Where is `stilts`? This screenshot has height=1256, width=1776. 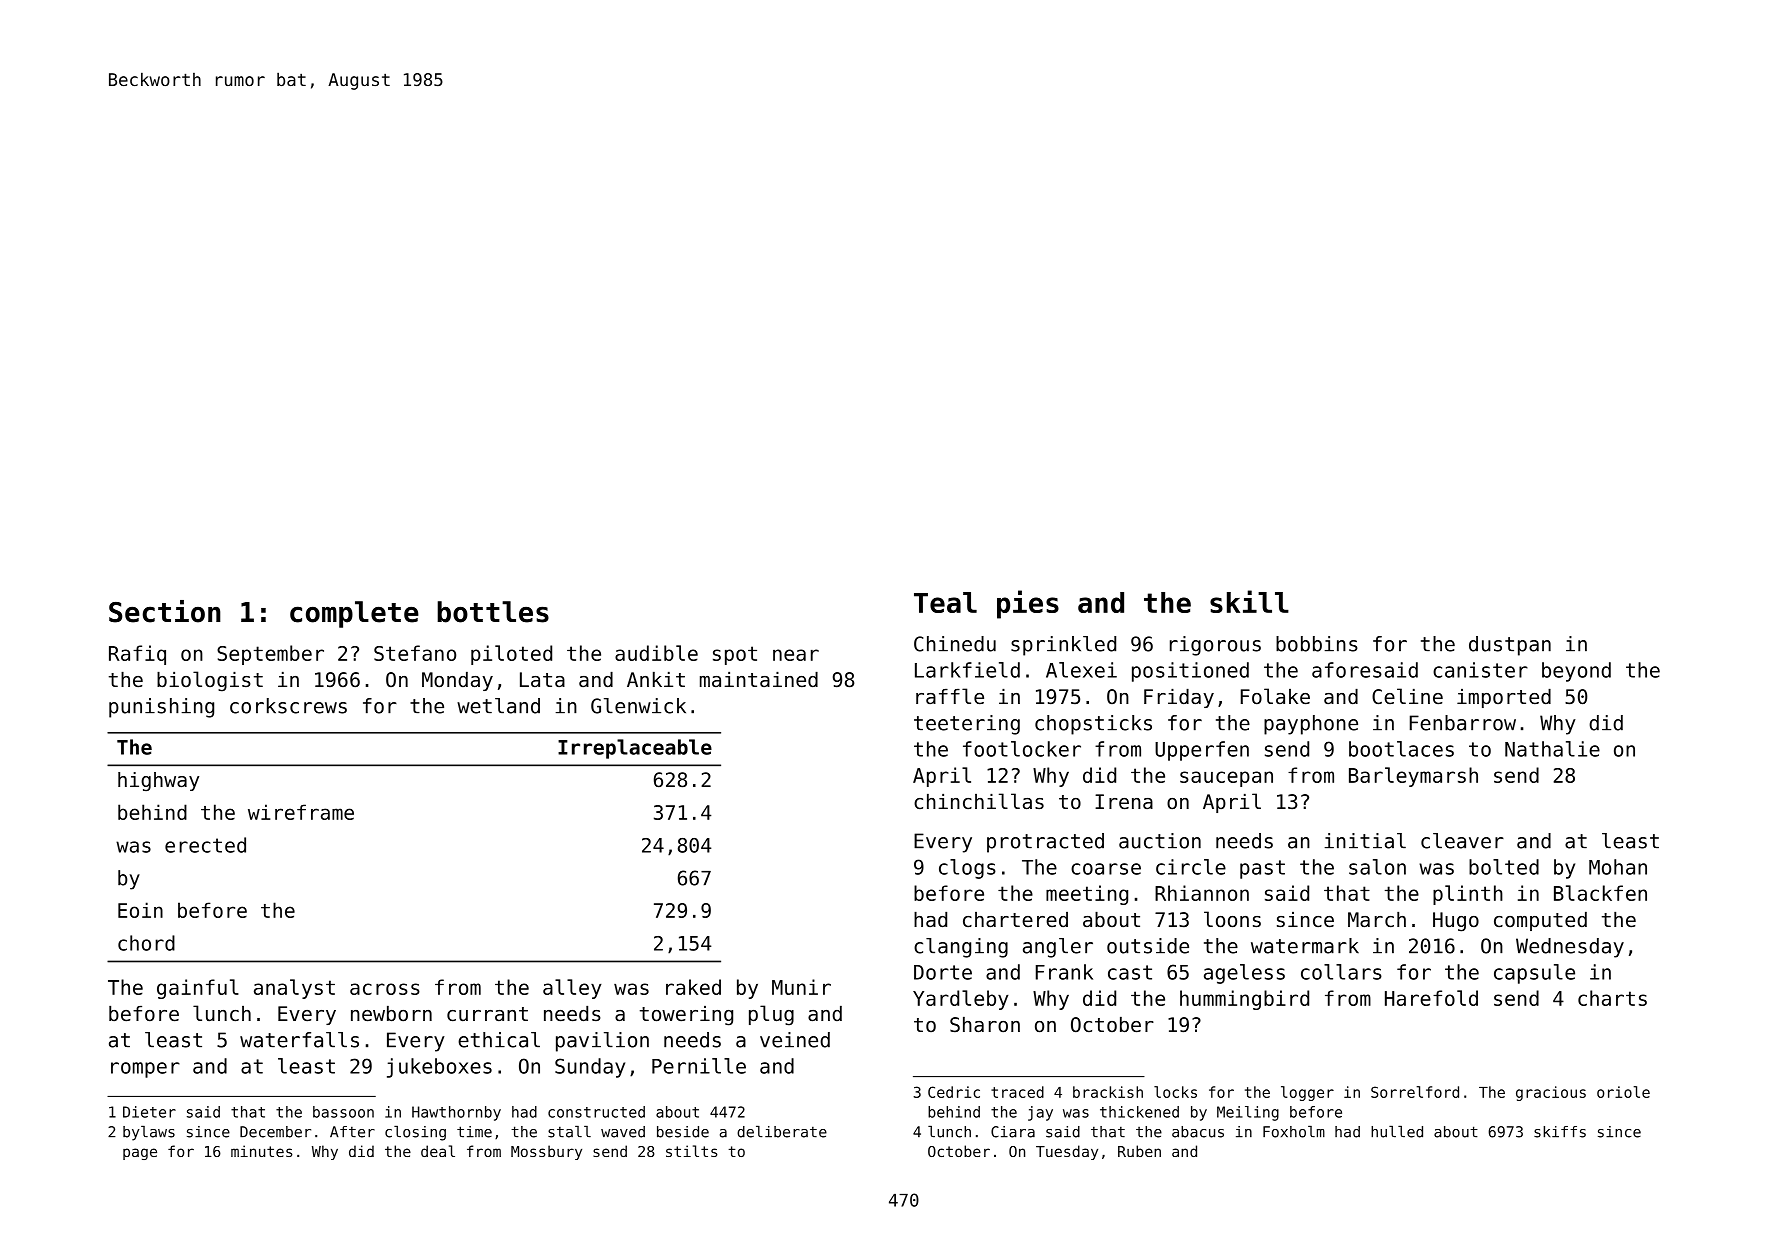 stilts is located at coordinates (692, 1151).
